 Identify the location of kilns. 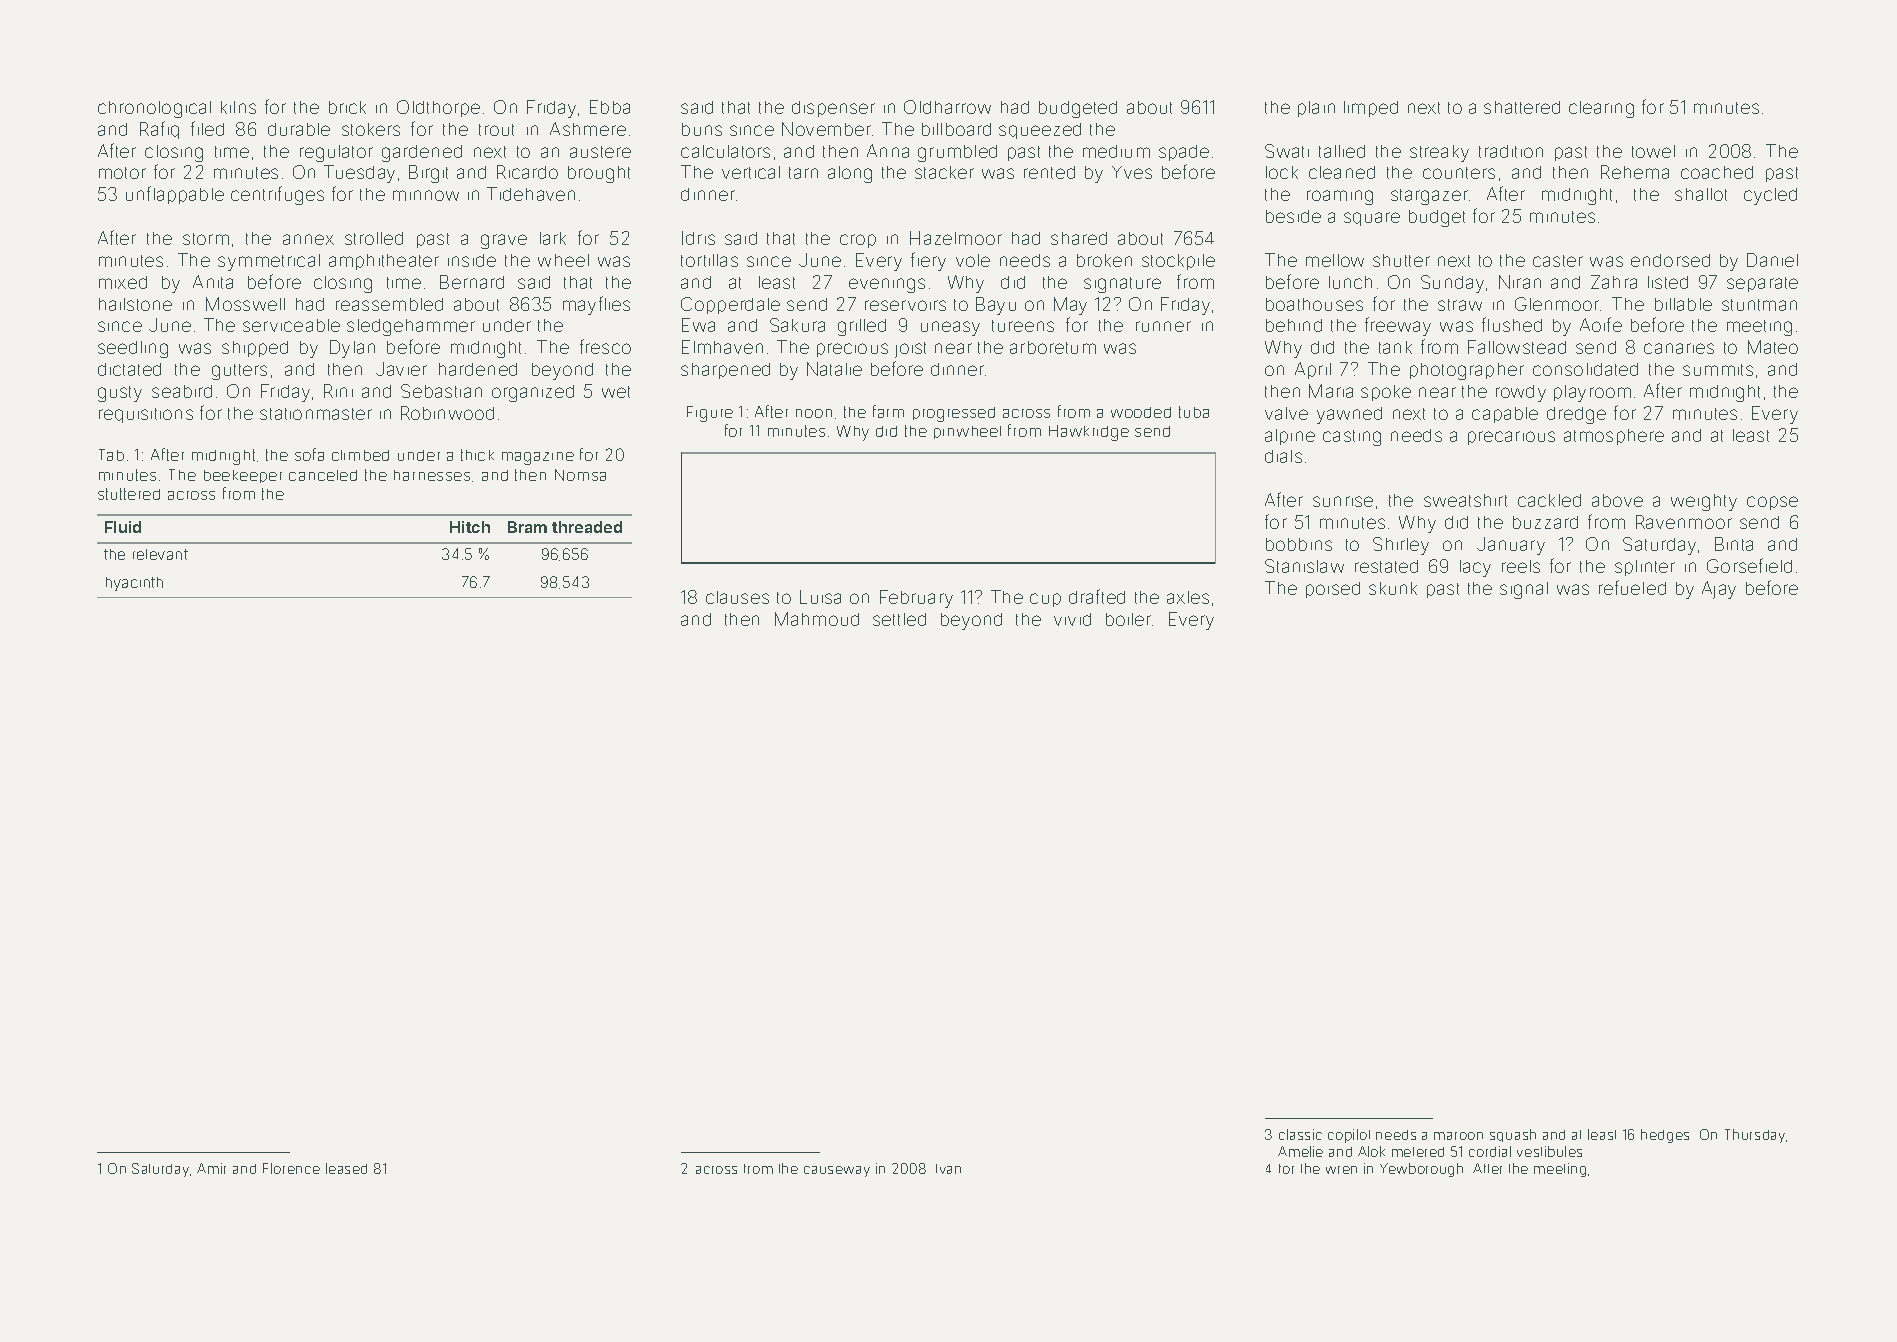
(238, 107).
